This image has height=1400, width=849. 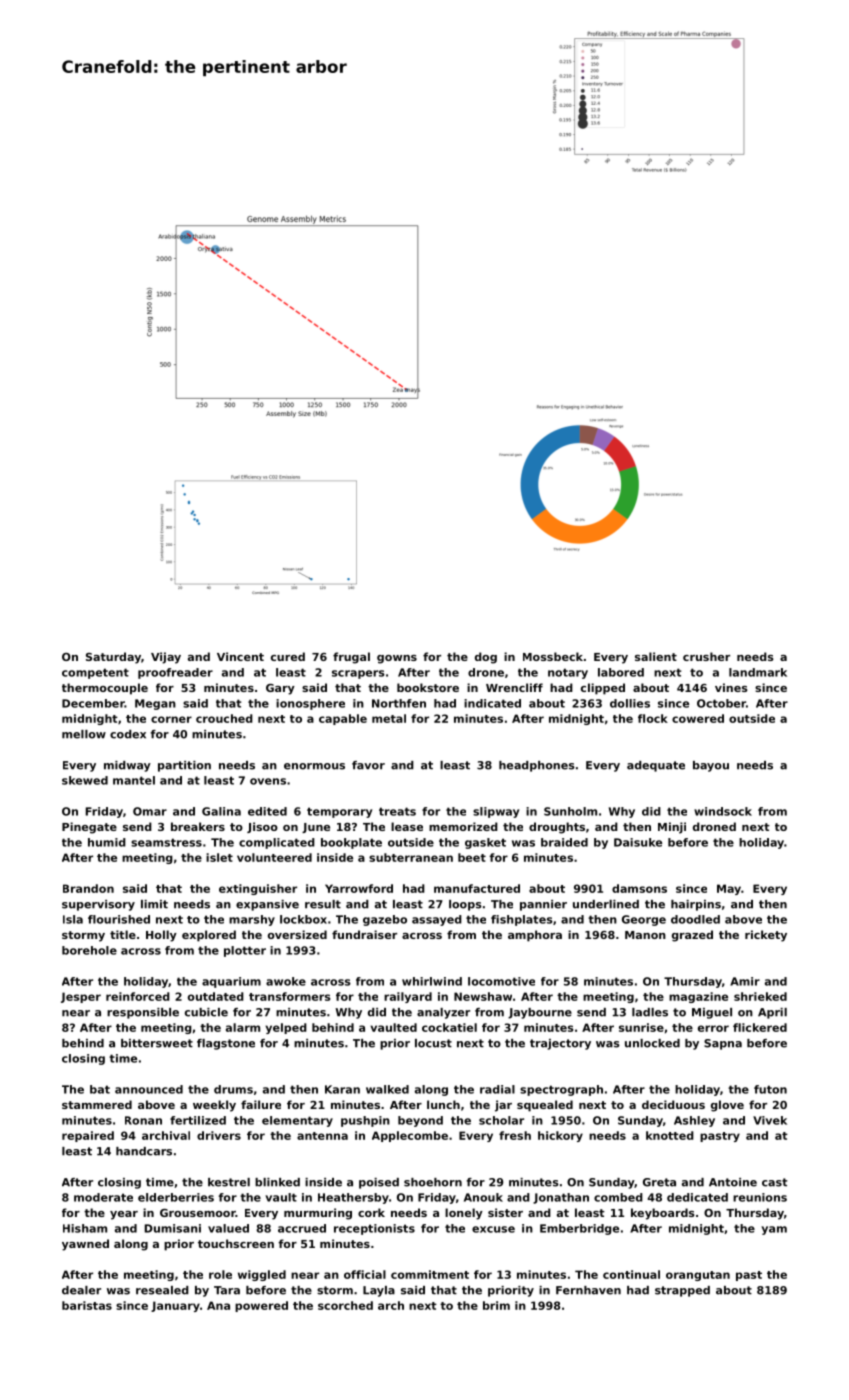 What do you see at coordinates (385, 920) in the image?
I see `gazebo` at bounding box center [385, 920].
